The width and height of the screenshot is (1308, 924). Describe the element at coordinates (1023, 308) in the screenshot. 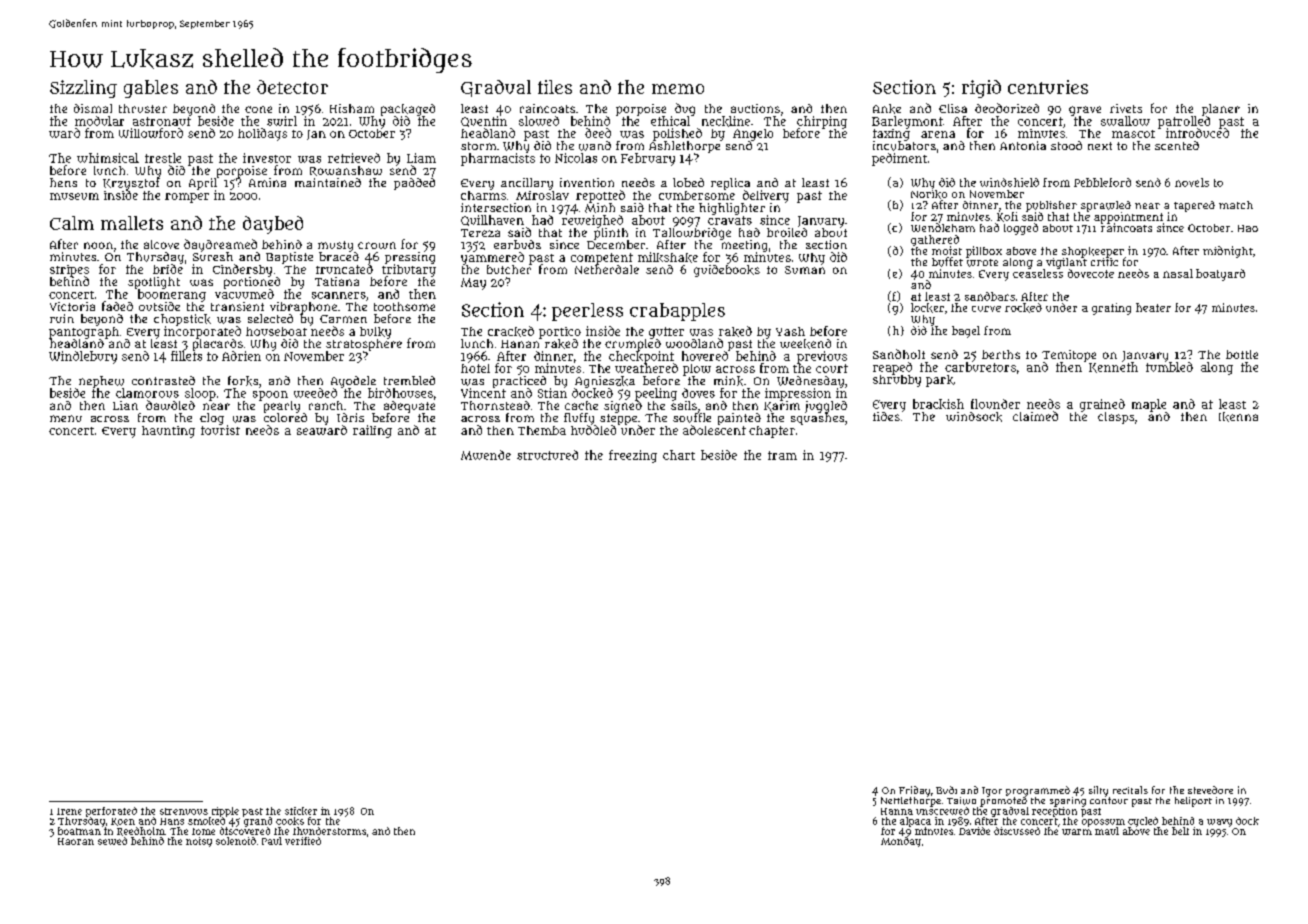

I see `rocked` at that location.
